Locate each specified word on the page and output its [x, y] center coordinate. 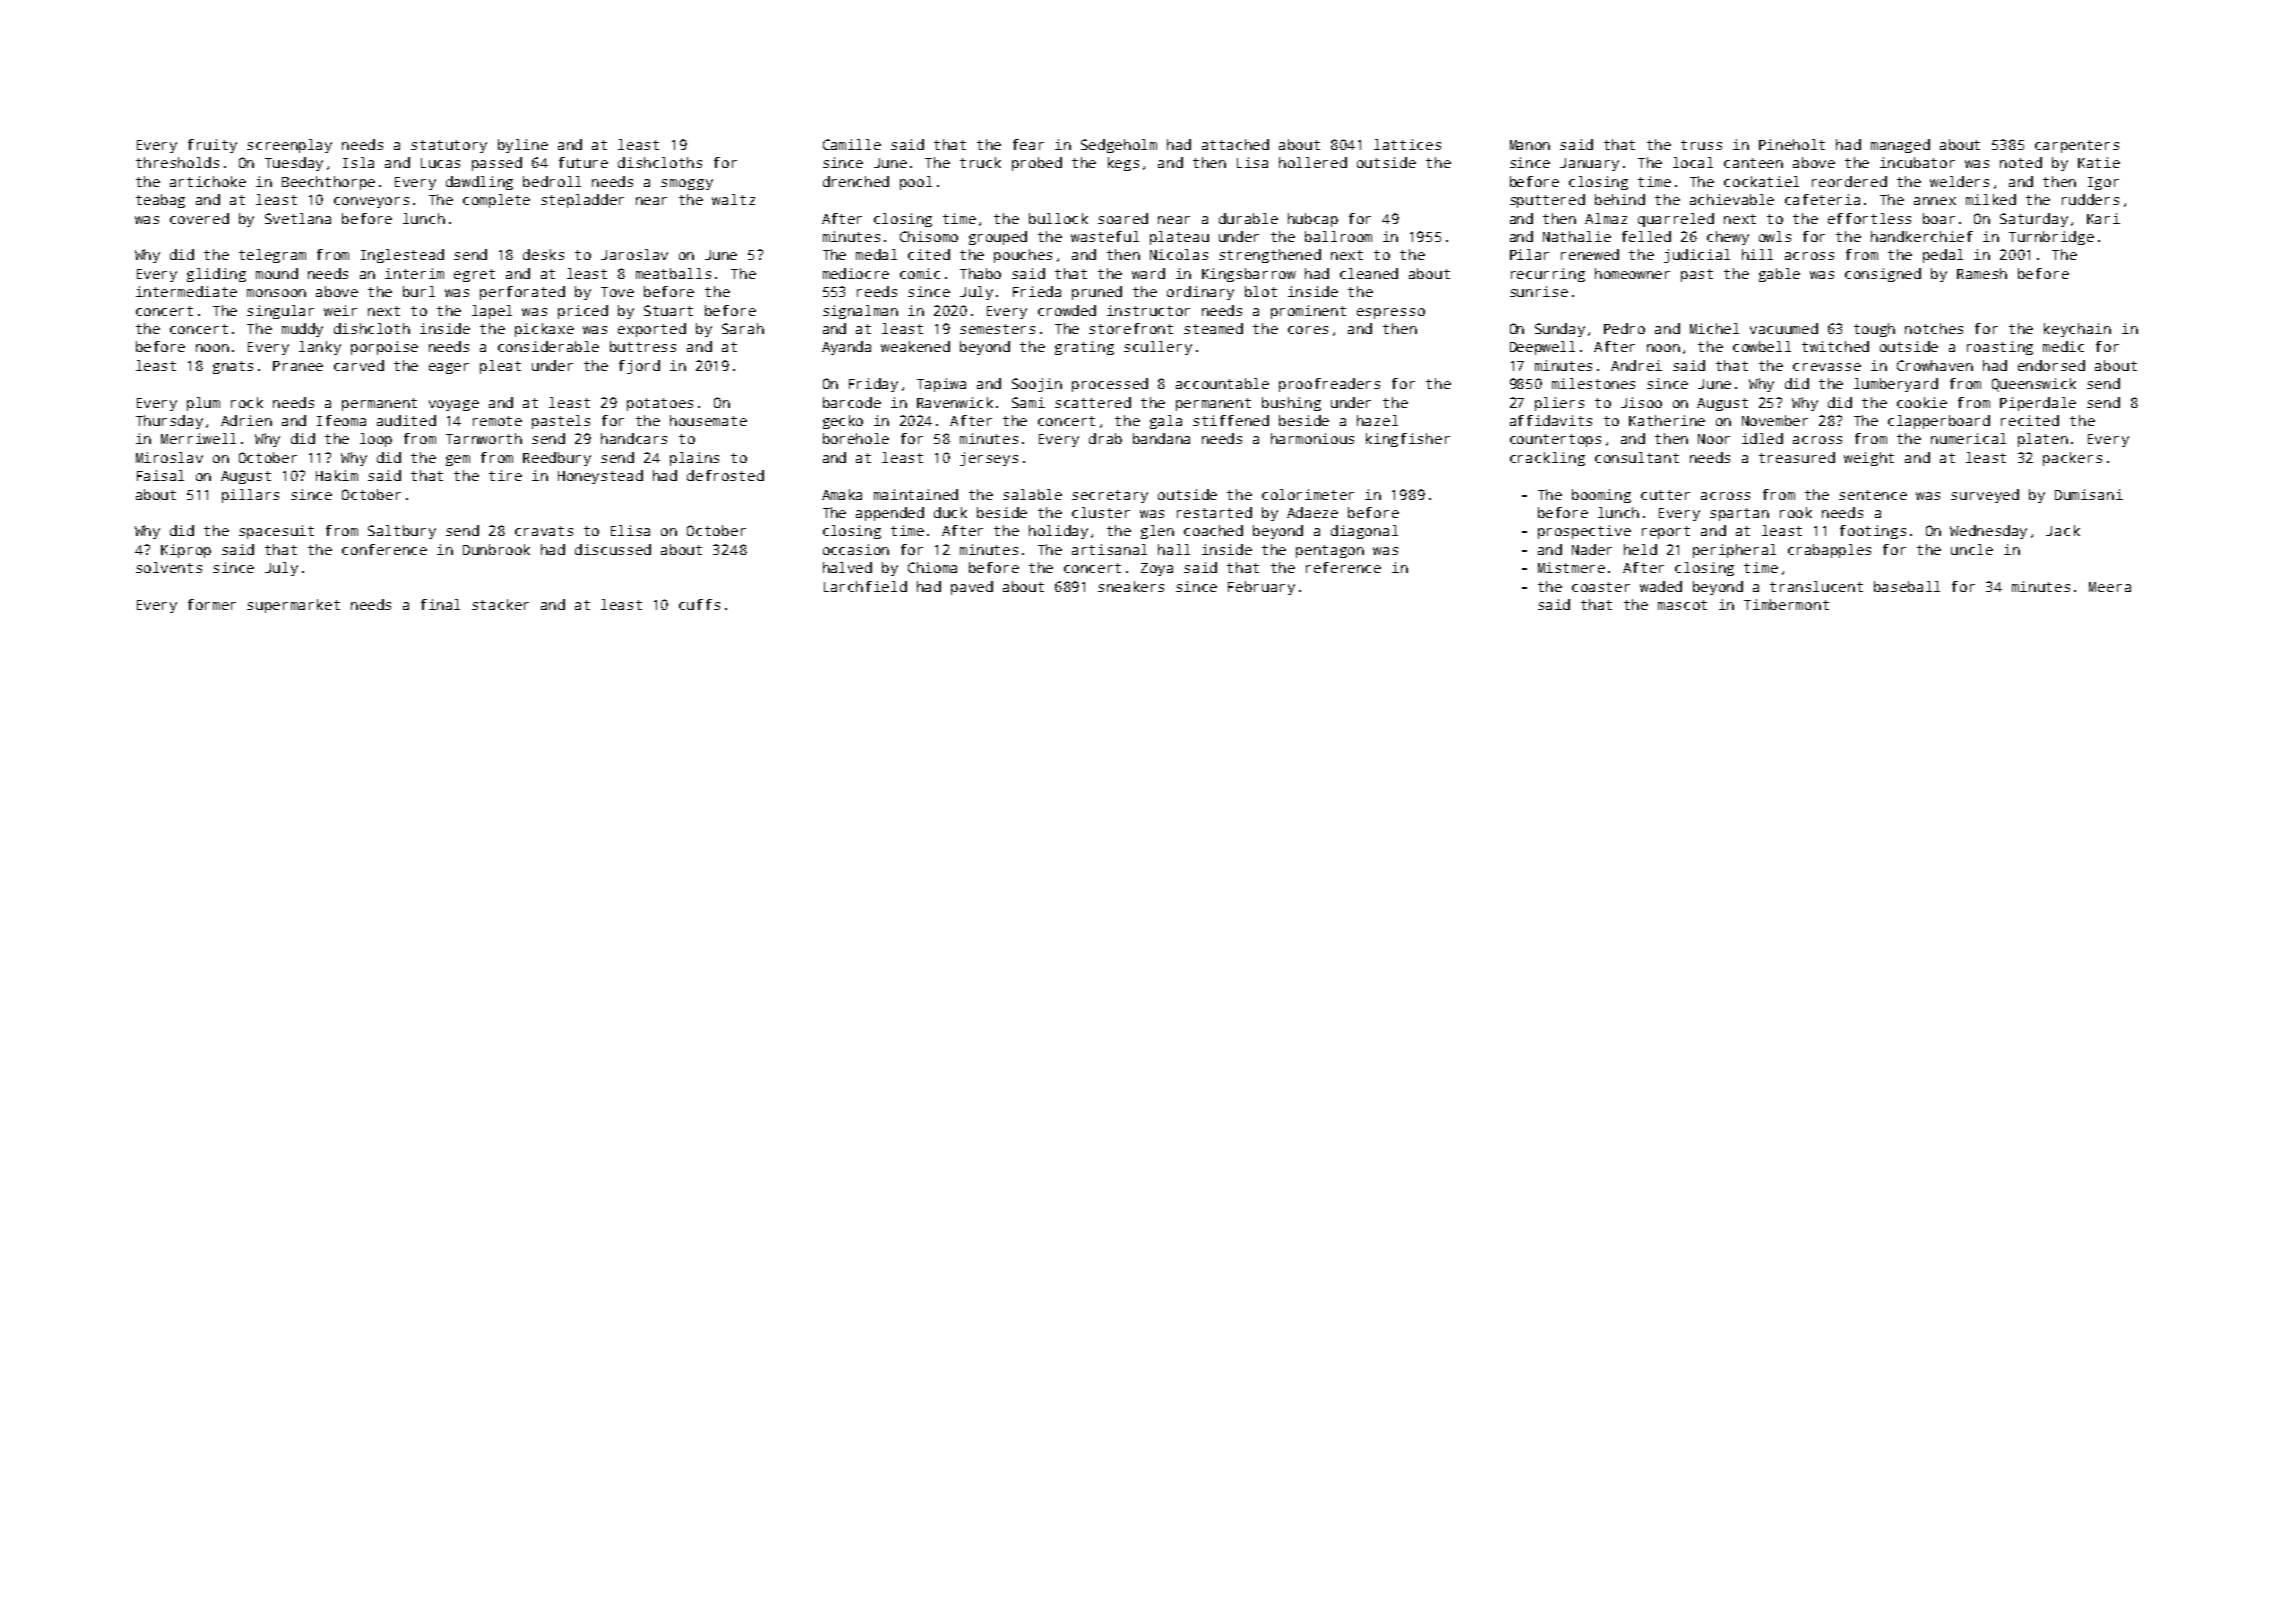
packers [2072, 459]
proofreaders [1329, 385]
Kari [2103, 218]
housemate [708, 420]
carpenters [2077, 146]
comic [920, 273]
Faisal [160, 475]
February [1261, 588]
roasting [2000, 348]
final [440, 604]
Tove [617, 292]
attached [1235, 144]
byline [523, 146]
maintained [916, 494]
